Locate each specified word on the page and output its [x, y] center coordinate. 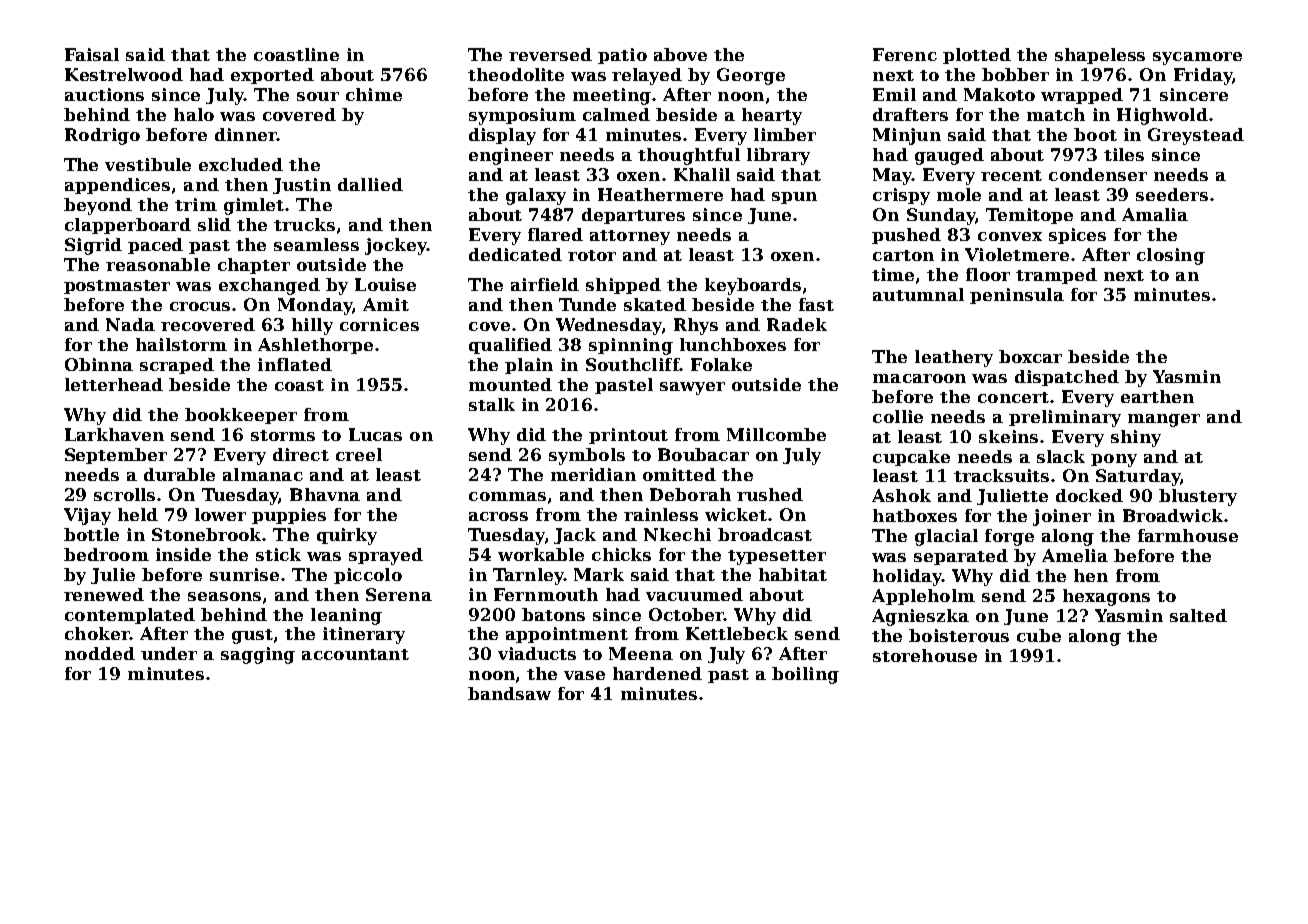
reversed [550, 54]
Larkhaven [114, 434]
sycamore [1197, 58]
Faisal [92, 54]
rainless [661, 514]
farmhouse [1188, 535]
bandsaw [509, 693]
